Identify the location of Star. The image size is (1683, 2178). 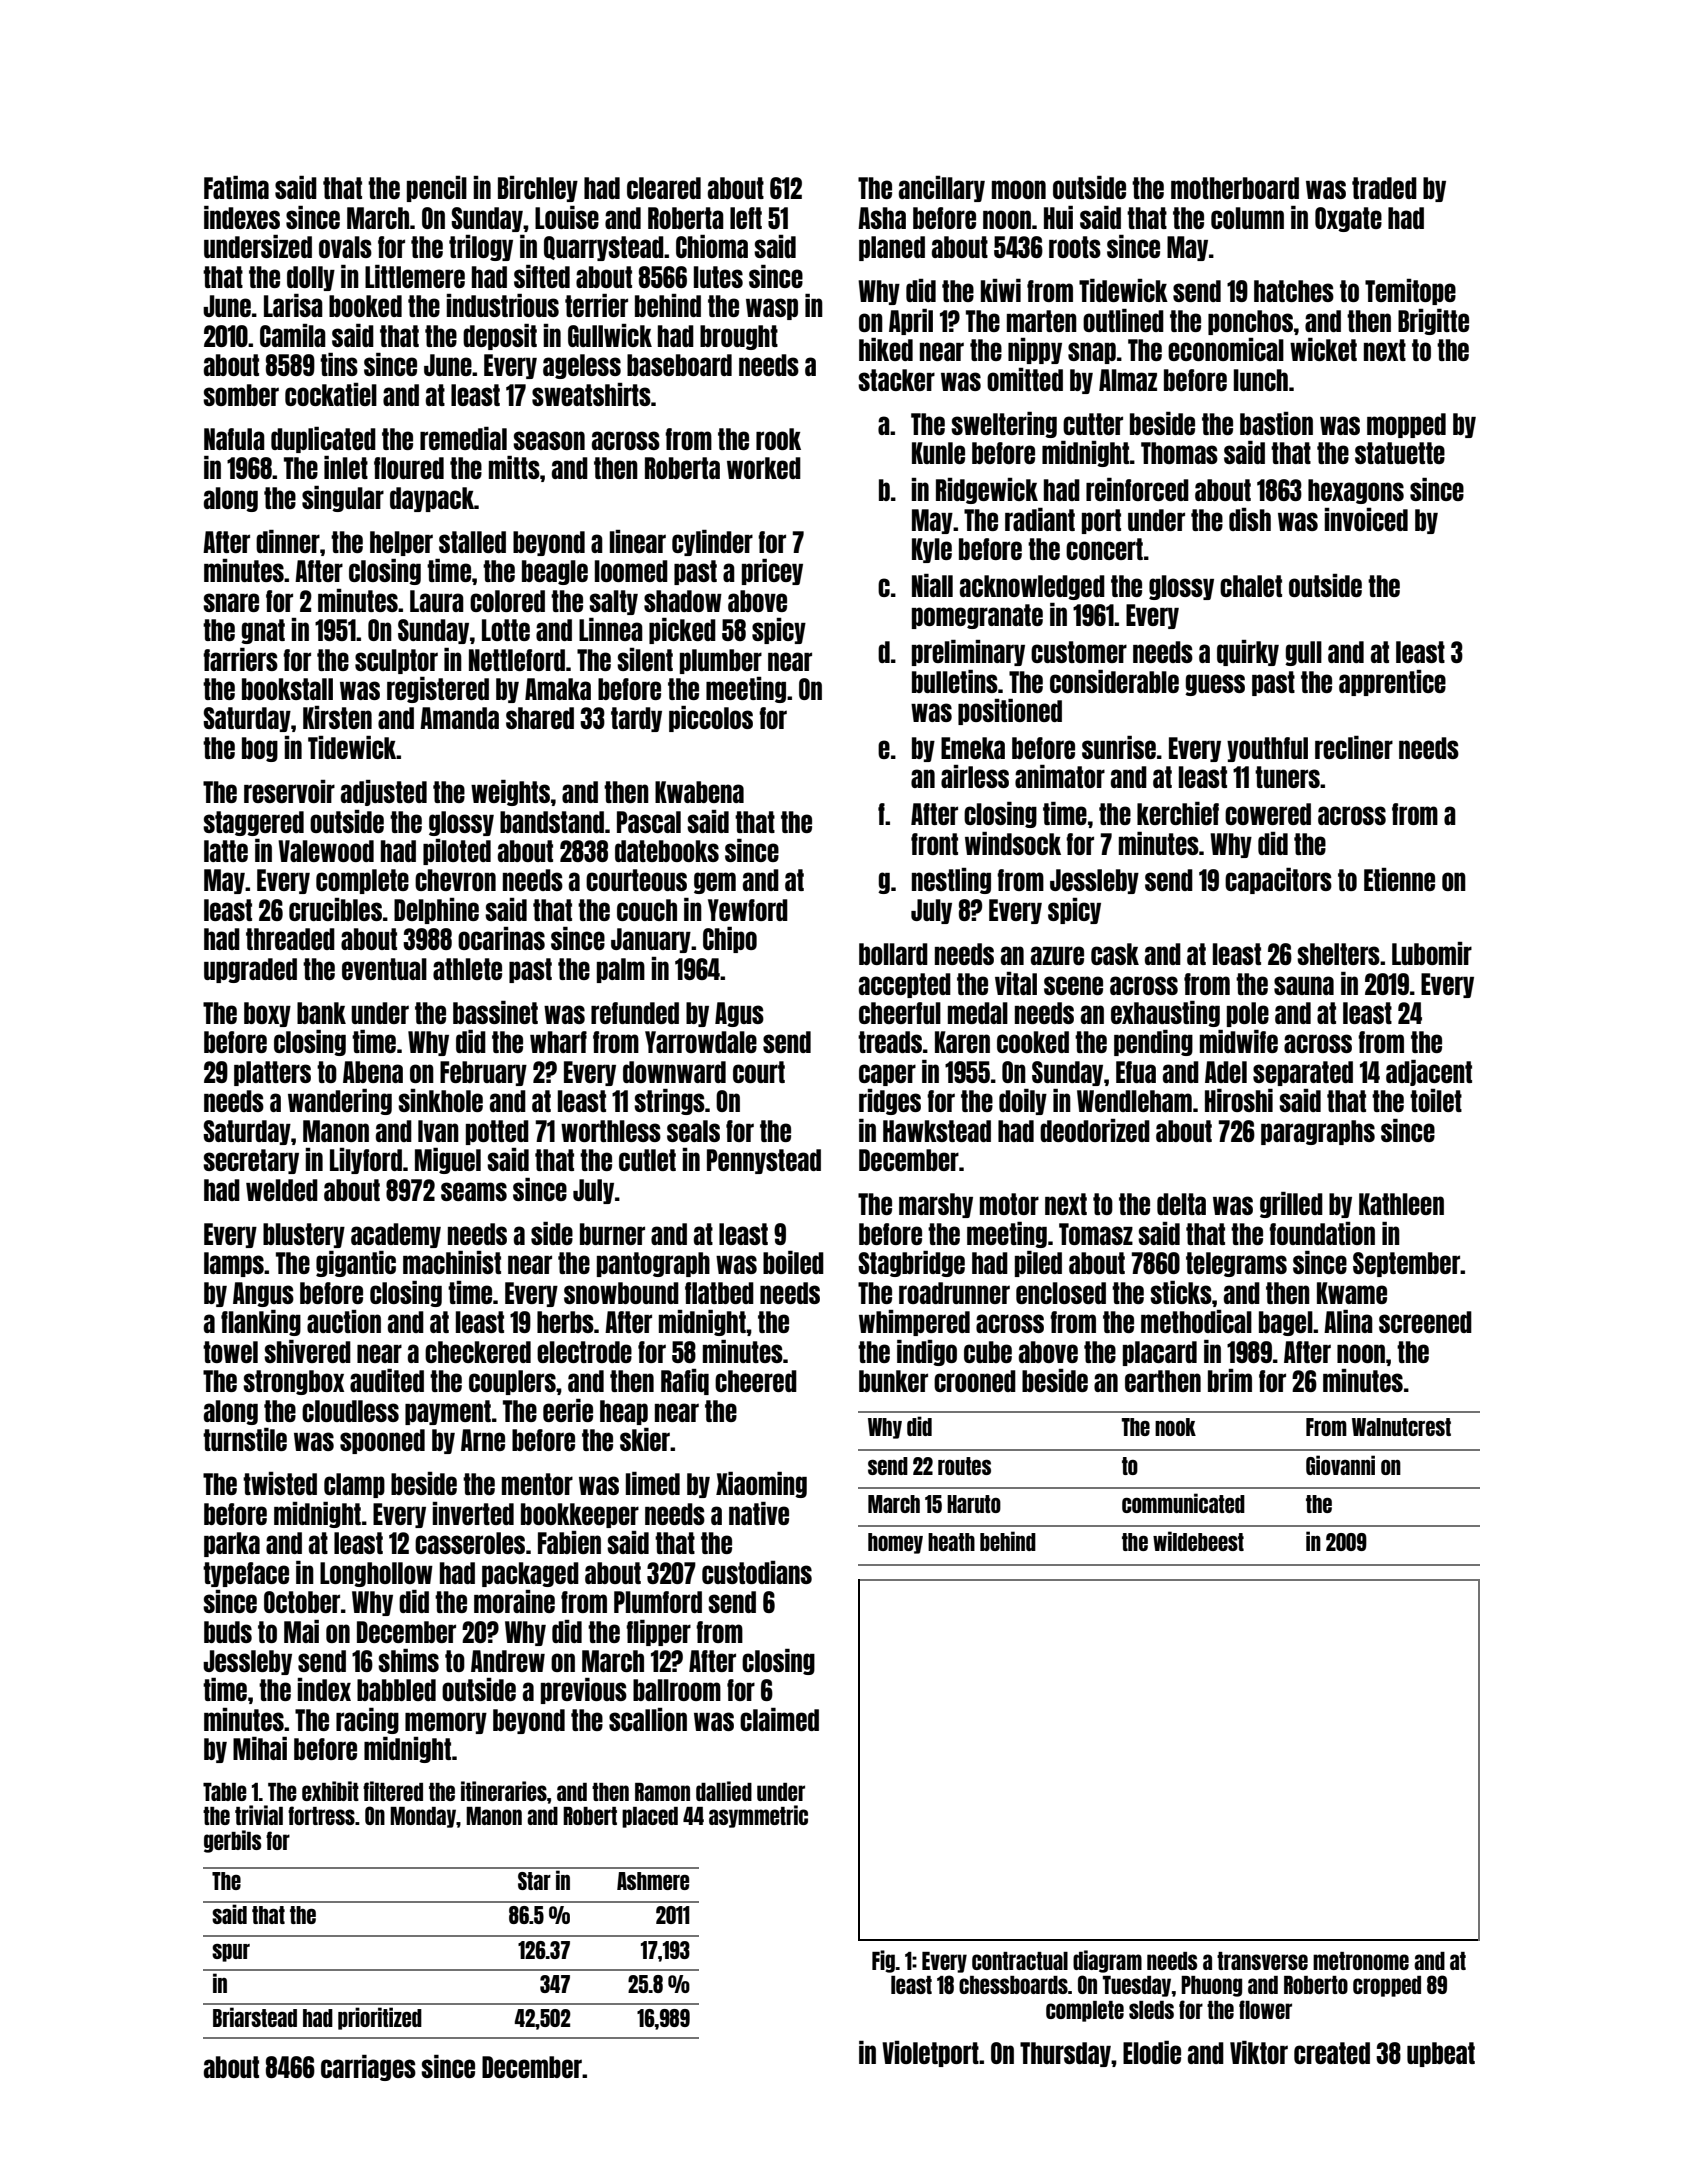
(534, 1881).
